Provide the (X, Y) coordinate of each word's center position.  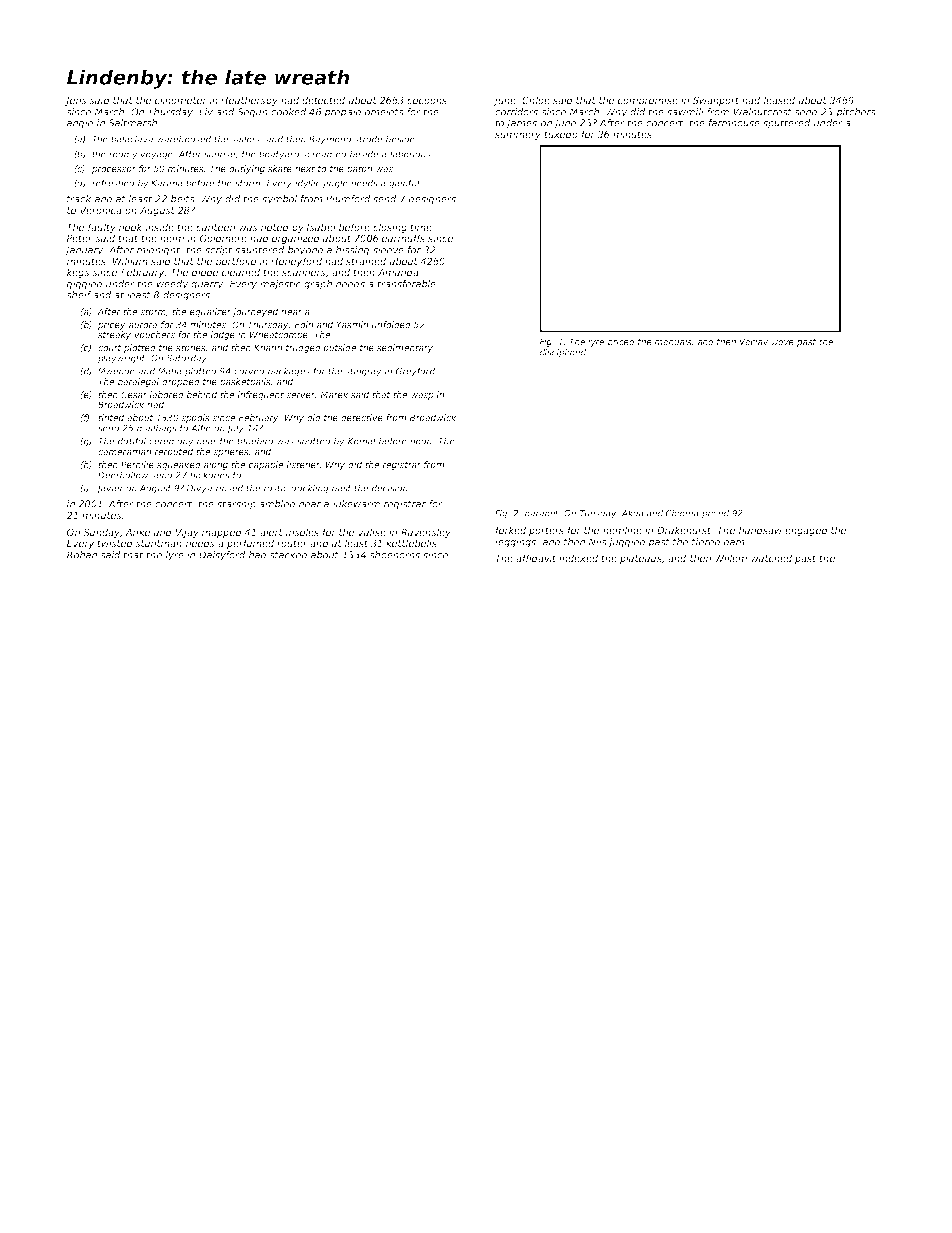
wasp (422, 396)
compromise (648, 101)
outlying (247, 169)
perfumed (250, 544)
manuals (673, 342)
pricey (112, 325)
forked (510, 530)
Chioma (682, 513)
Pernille (137, 464)
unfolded (391, 324)
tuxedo (561, 134)
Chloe (536, 100)
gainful (404, 184)
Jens (76, 101)
